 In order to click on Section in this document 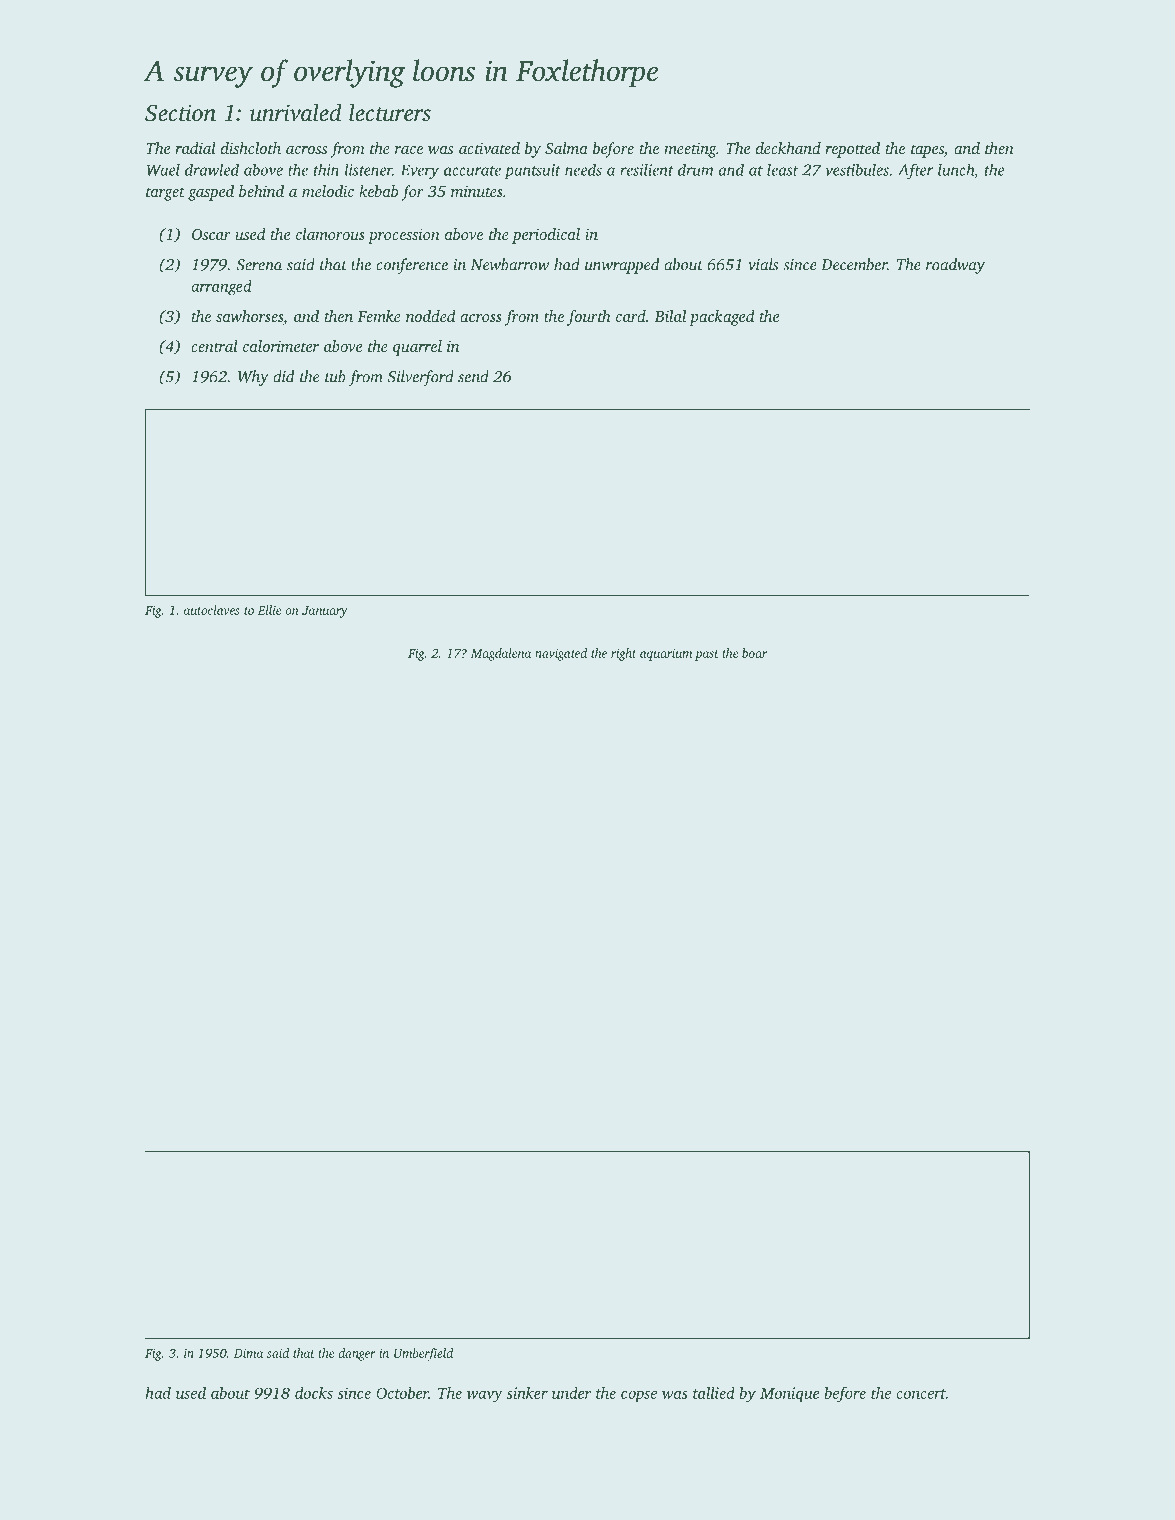, I will do `click(180, 113)`.
